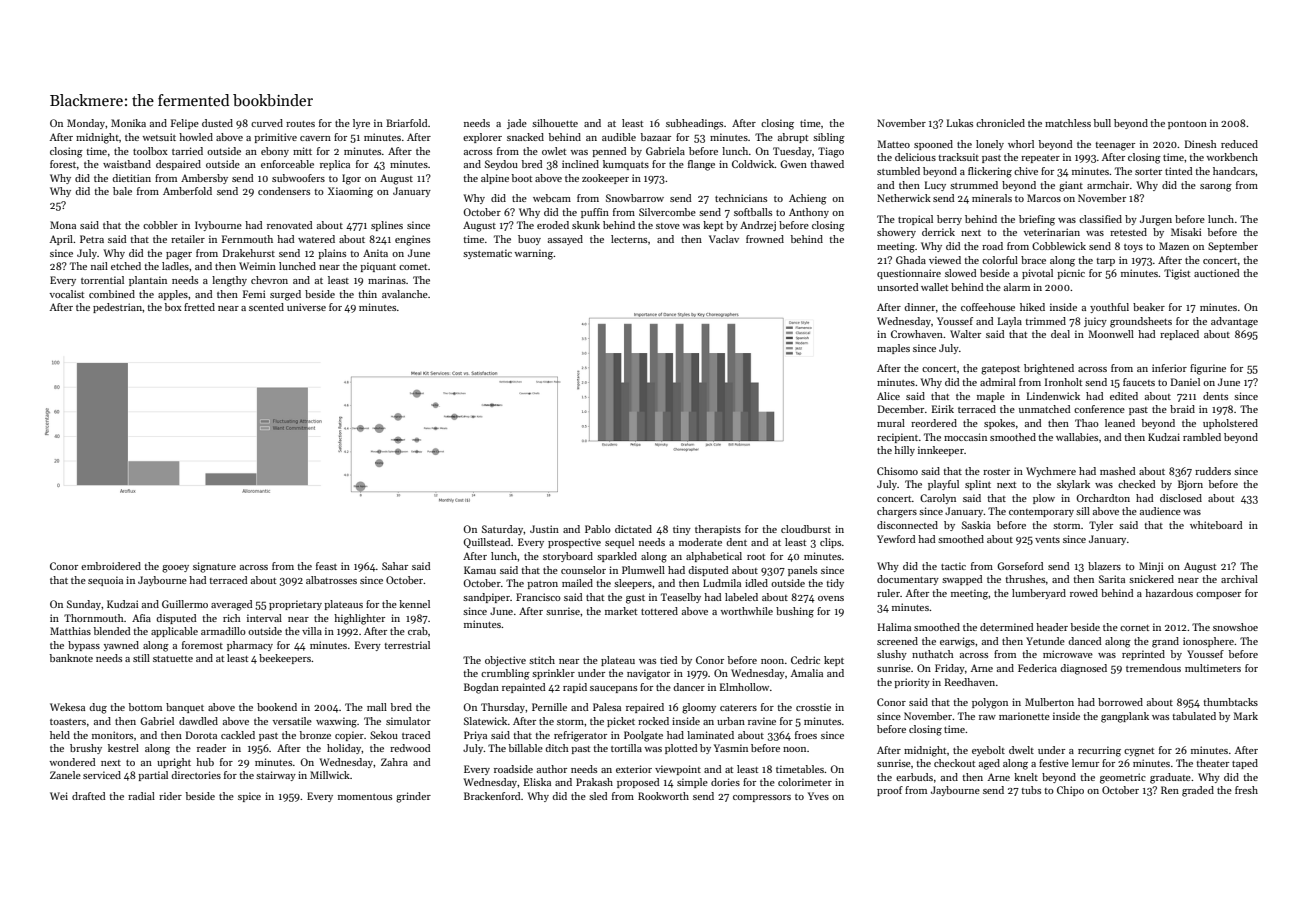  Describe the element at coordinates (633, 529) in the page. I see `dictated` at that location.
